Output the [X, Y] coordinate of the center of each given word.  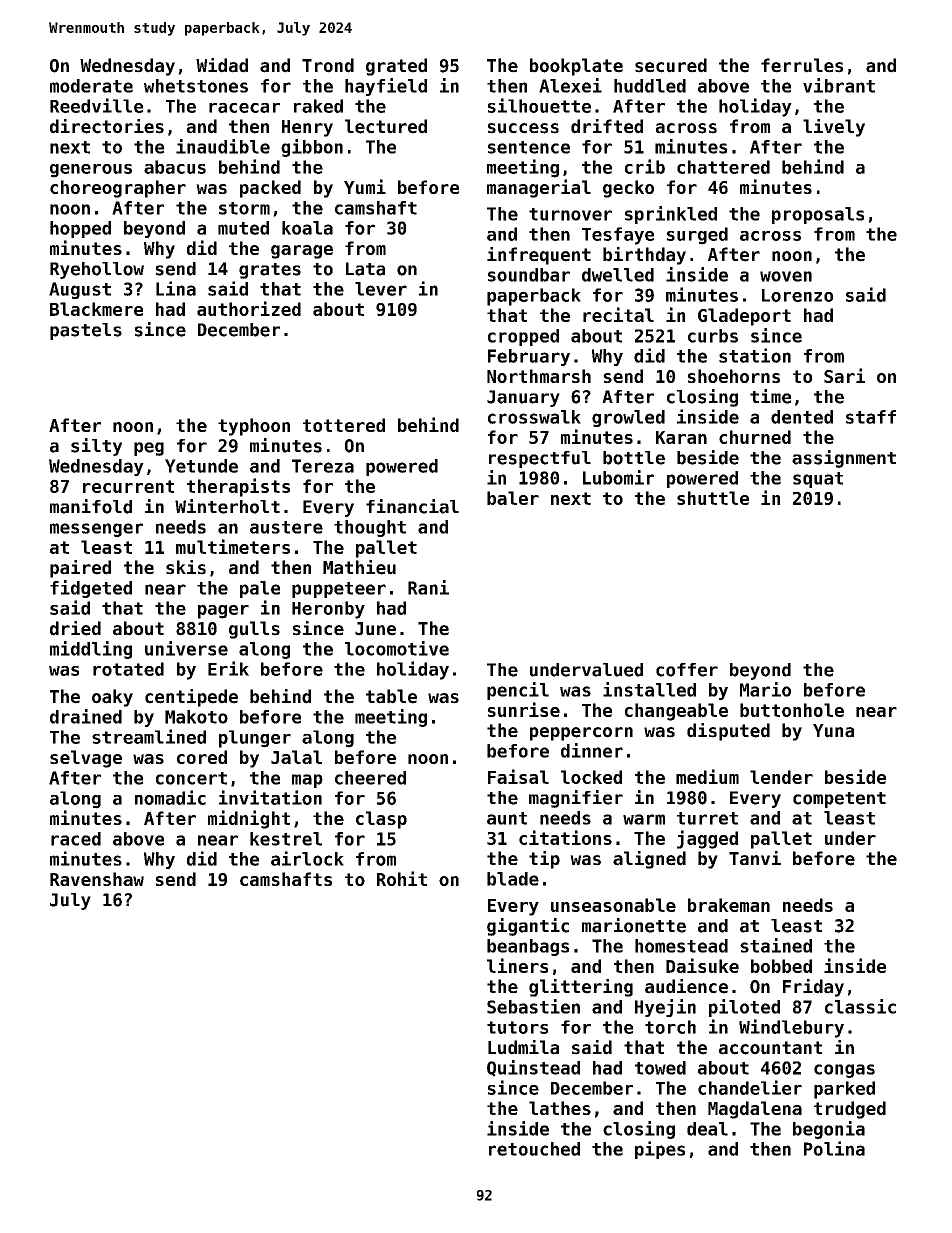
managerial [539, 188]
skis [186, 567]
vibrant [839, 85]
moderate [91, 86]
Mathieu [359, 567]
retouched [534, 1149]
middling [91, 650]
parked [844, 1090]
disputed [728, 732]
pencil [518, 691]
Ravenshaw [97, 879]
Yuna [833, 731]
